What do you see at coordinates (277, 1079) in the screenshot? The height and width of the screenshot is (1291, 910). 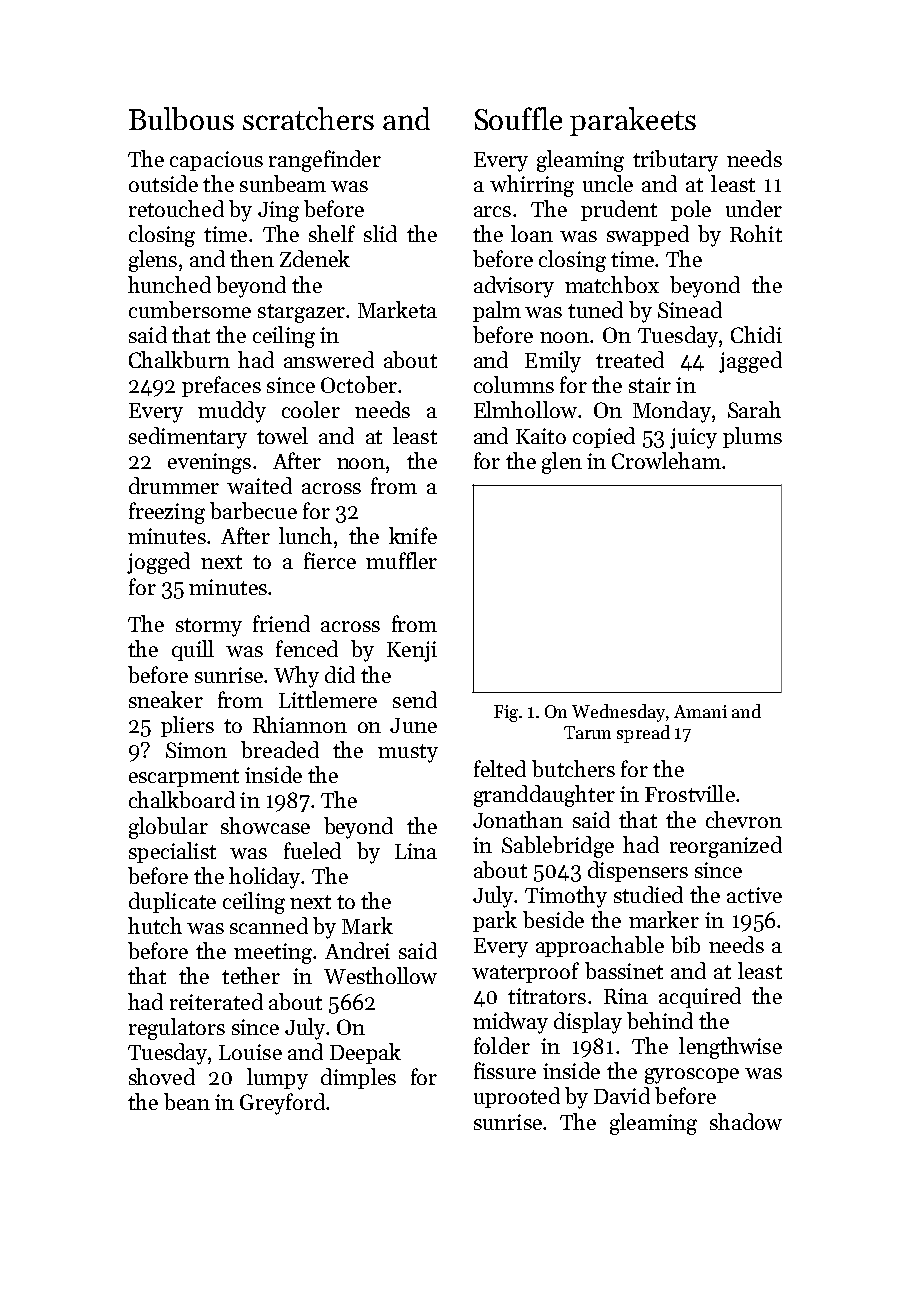 I see `lumpy` at bounding box center [277, 1079].
